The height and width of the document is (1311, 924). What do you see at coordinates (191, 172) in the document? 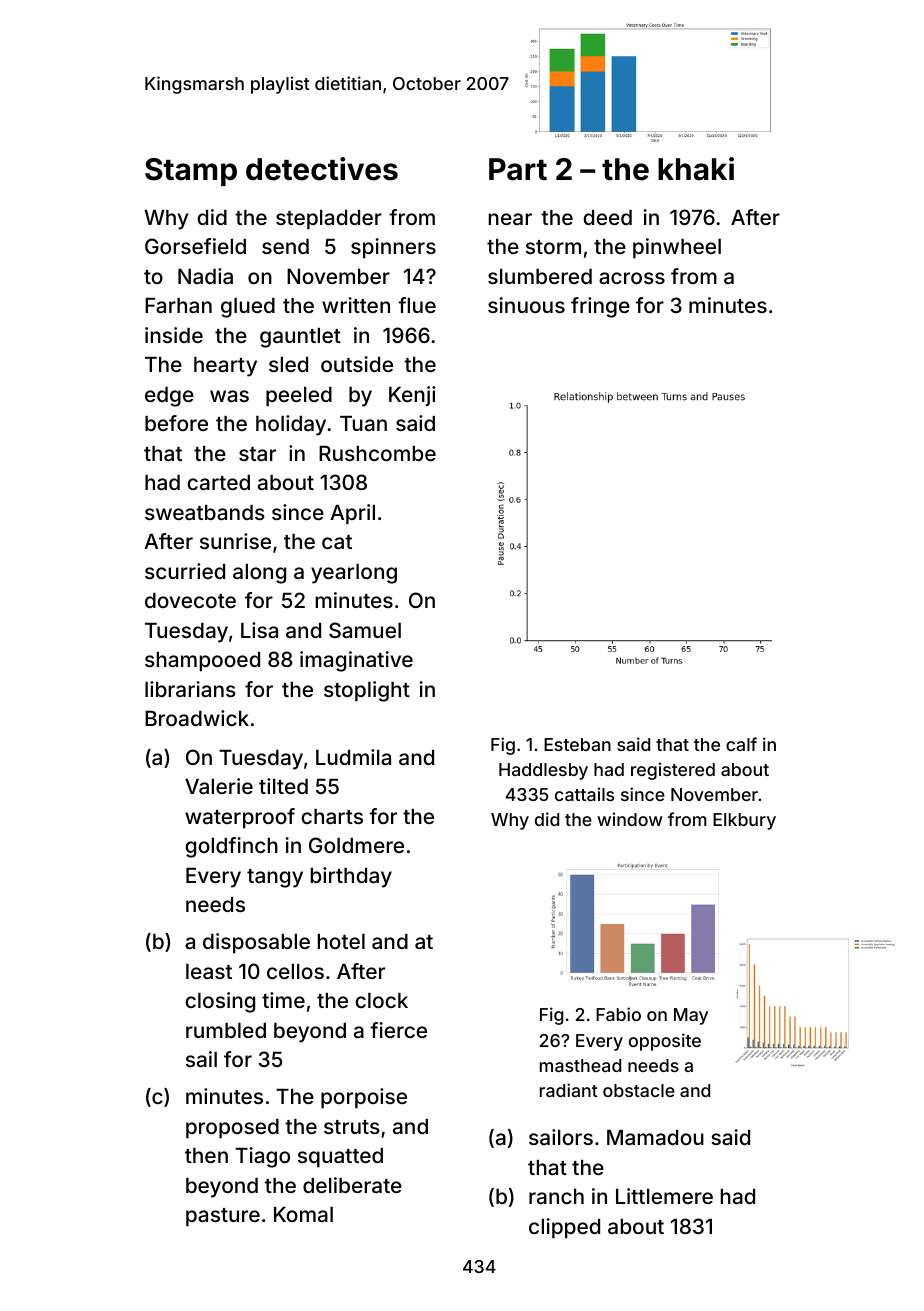
I see `Stamp` at bounding box center [191, 172].
